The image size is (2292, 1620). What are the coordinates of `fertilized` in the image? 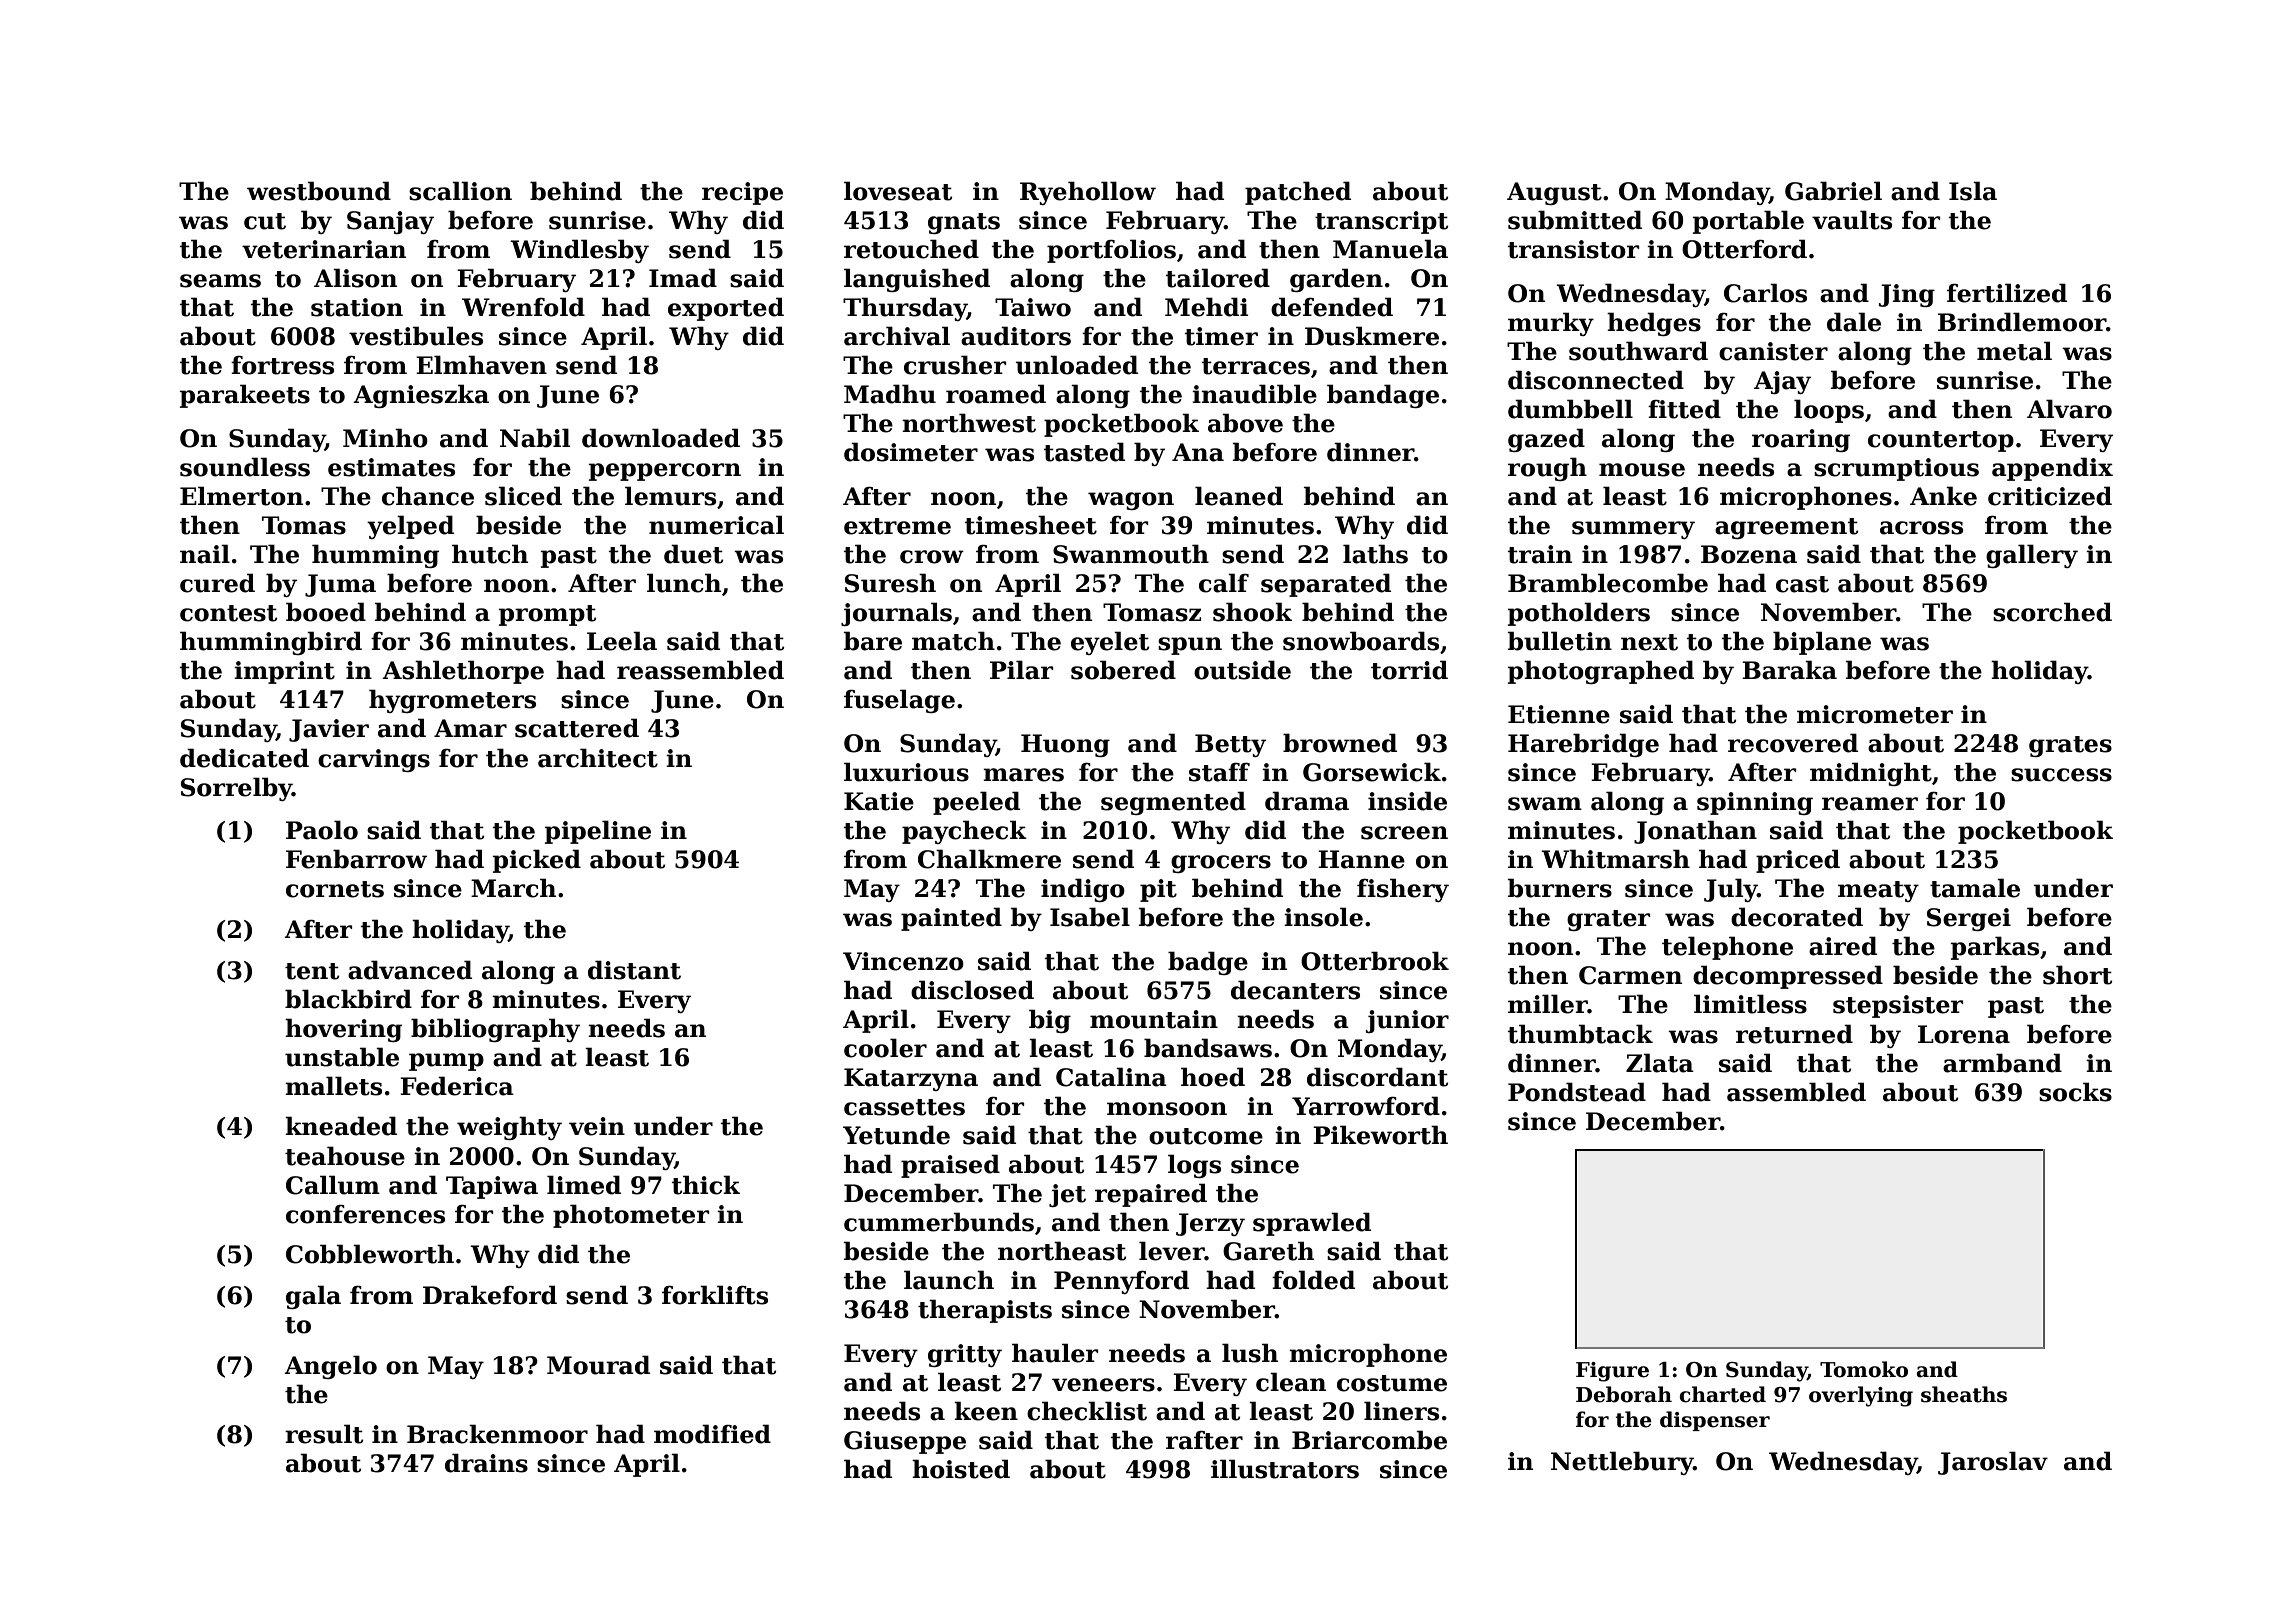 It's located at (2007, 293).
